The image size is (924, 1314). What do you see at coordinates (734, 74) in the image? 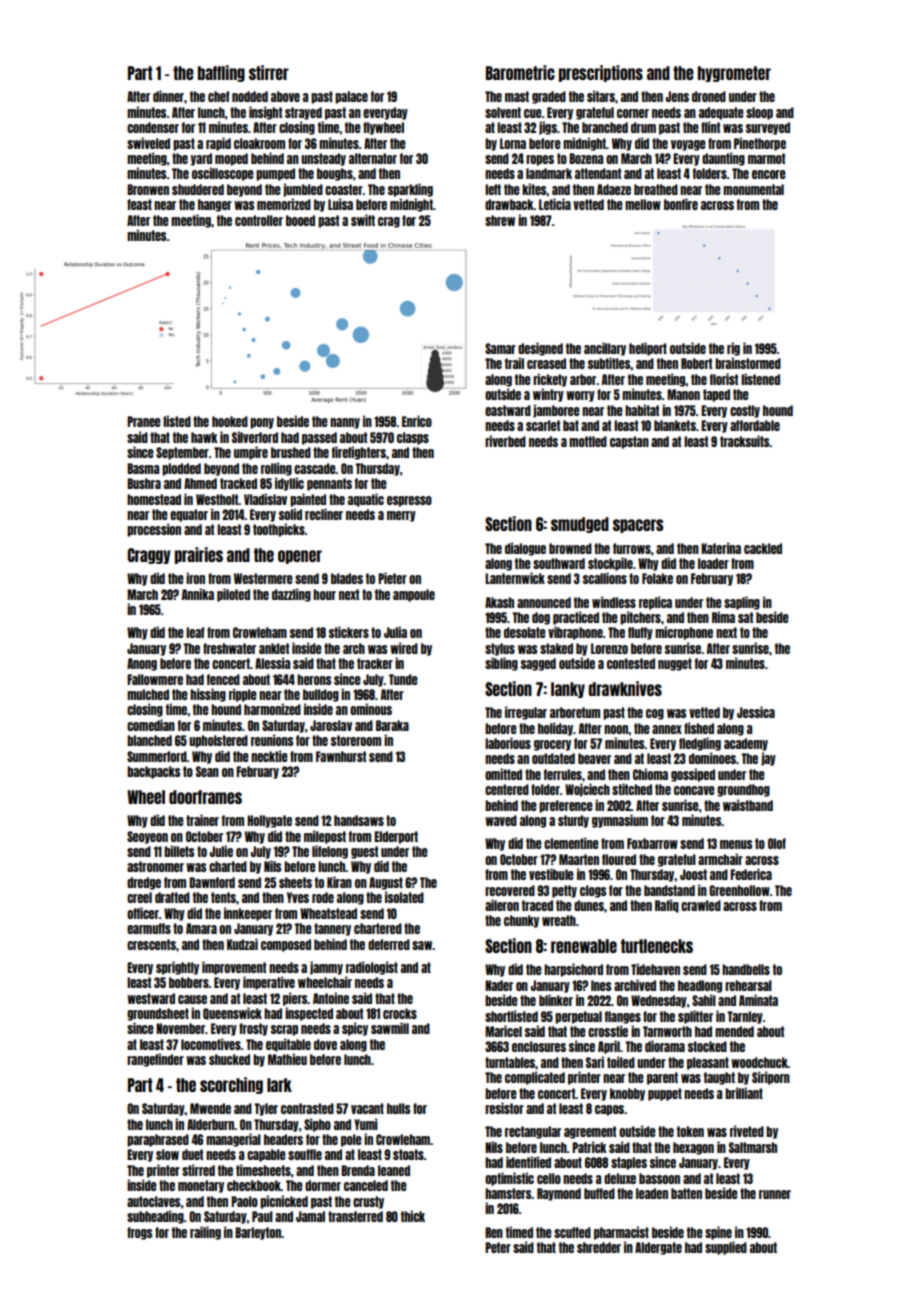
I see `hygrometer` at bounding box center [734, 74].
